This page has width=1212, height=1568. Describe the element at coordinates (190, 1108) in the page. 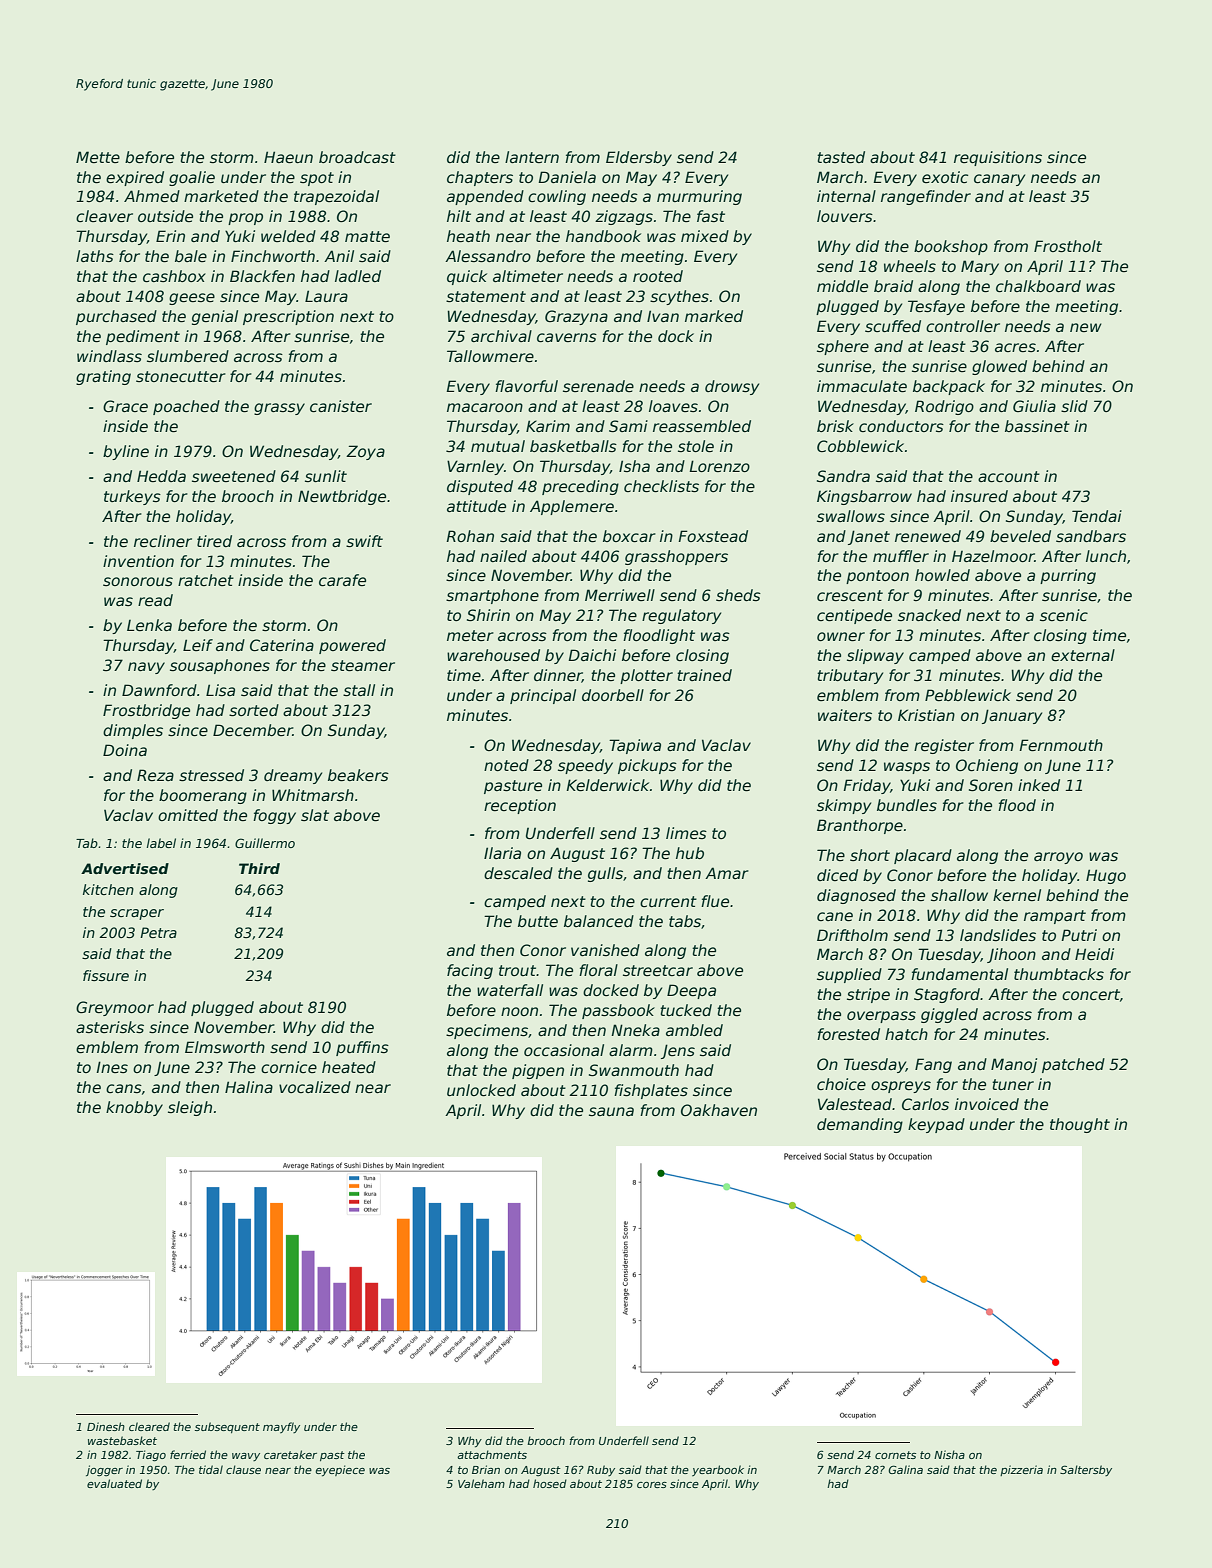

I see `sleigh` at that location.
